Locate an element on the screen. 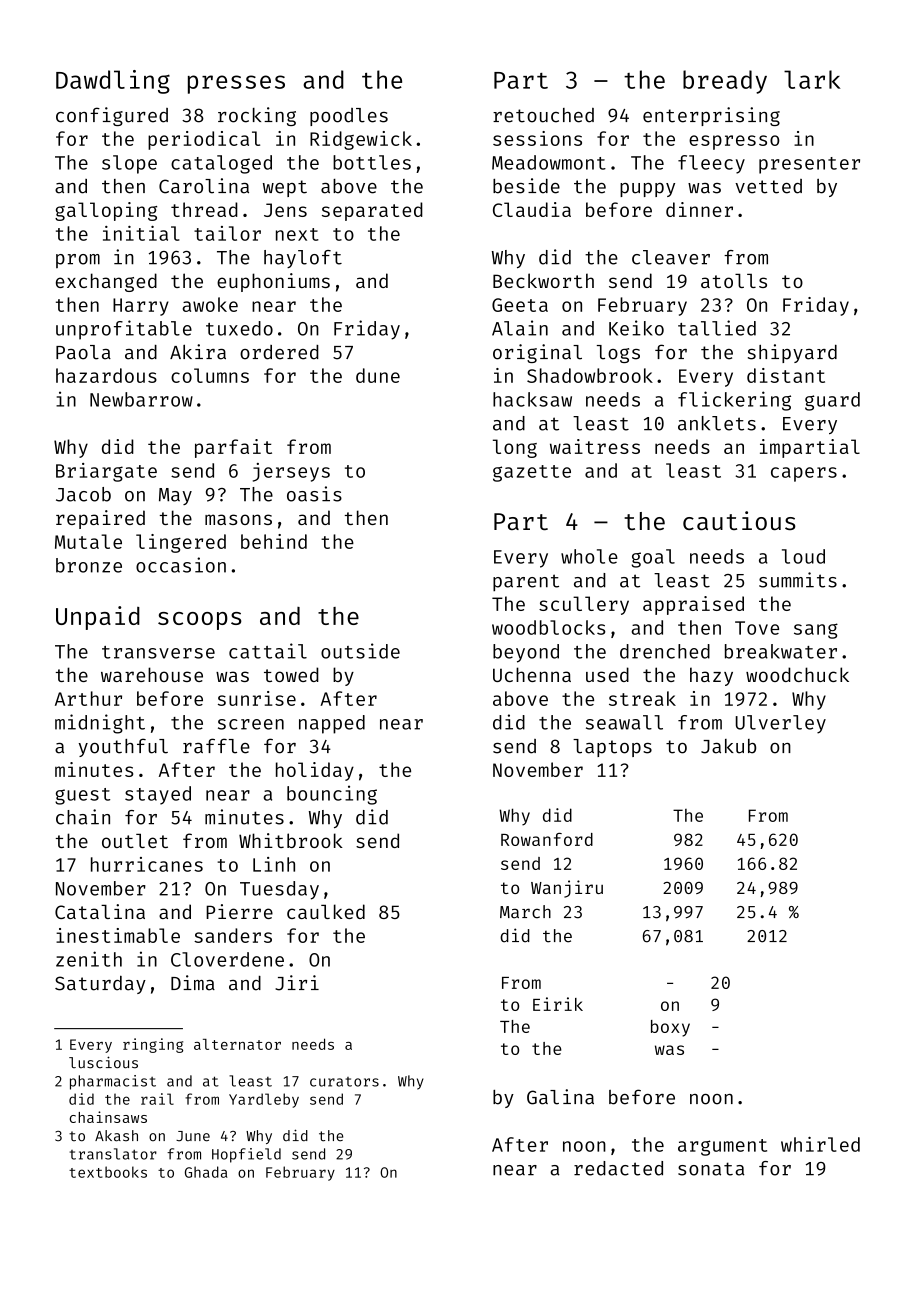  capers is located at coordinates (804, 474).
